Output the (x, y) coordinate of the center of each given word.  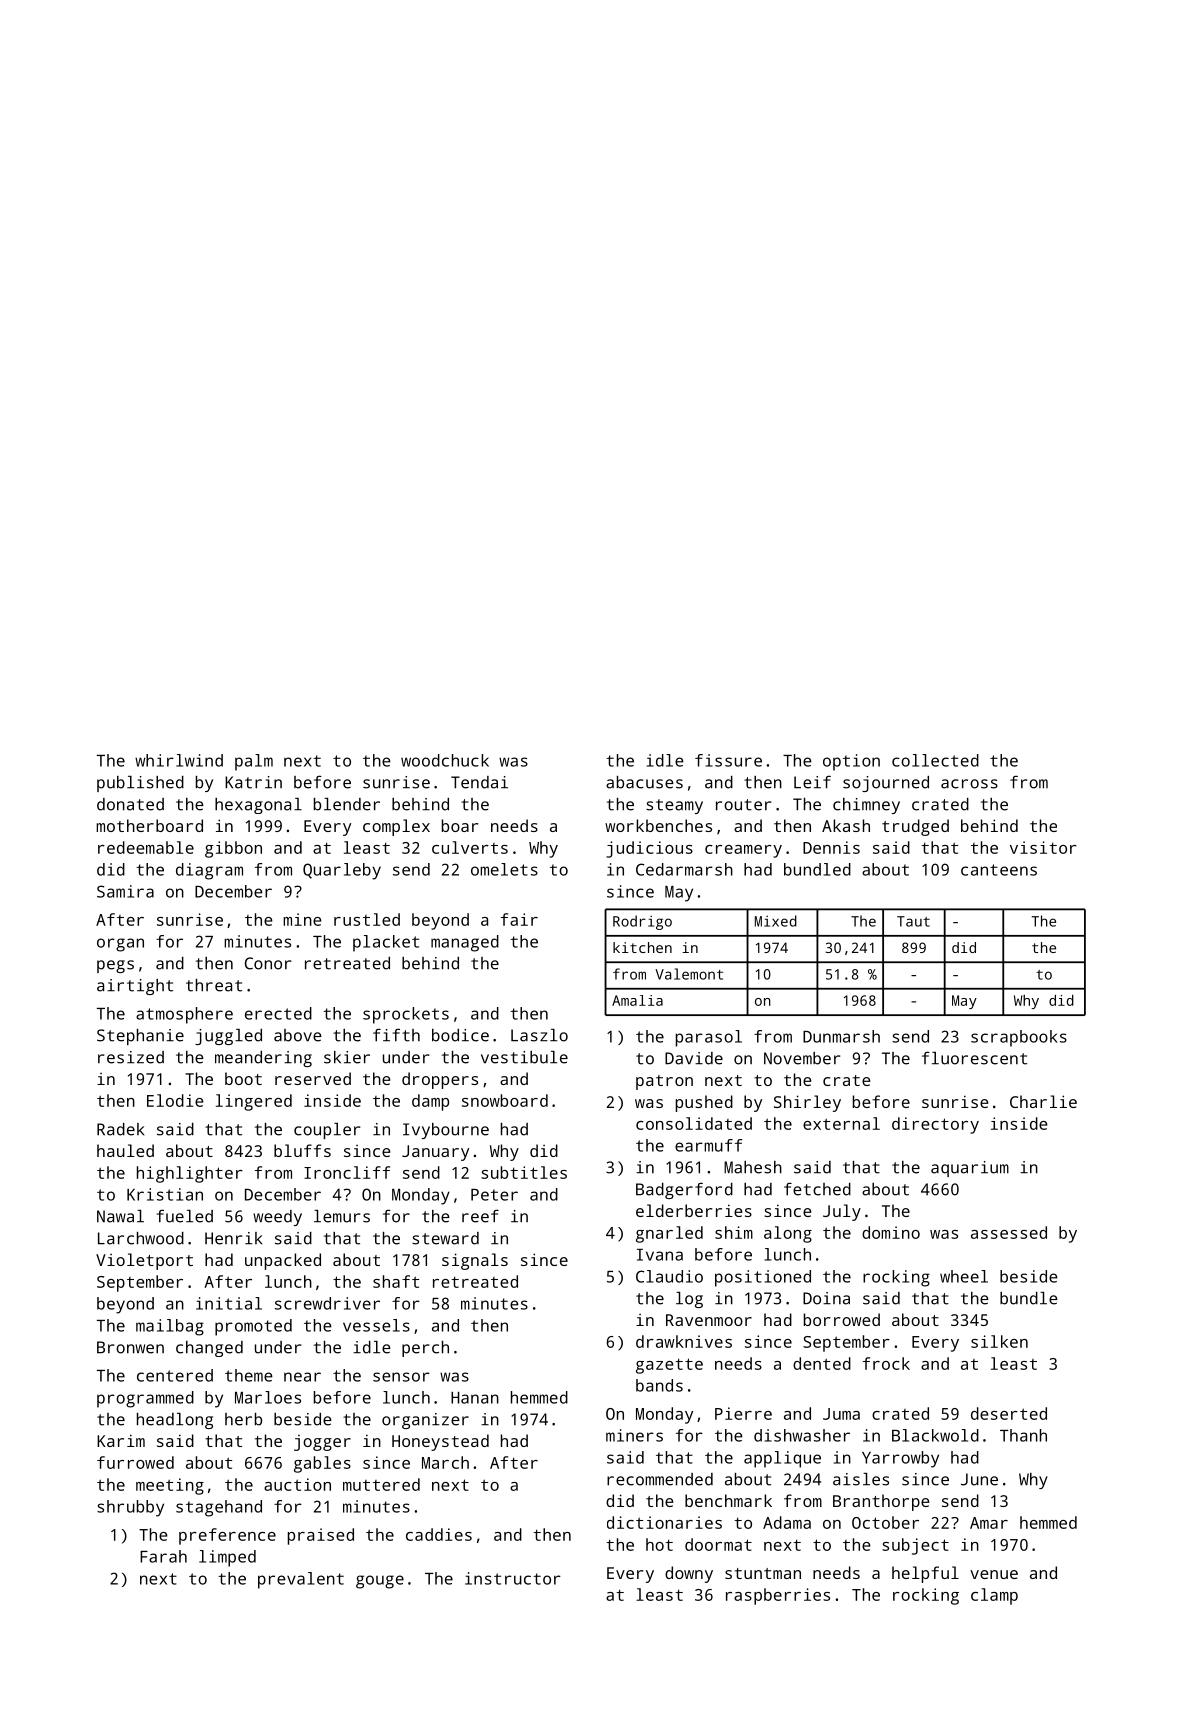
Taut (913, 921)
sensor (401, 1377)
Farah (163, 1556)
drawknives (684, 1341)
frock (886, 1363)
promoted (253, 1327)
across (969, 784)
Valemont (689, 974)
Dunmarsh (841, 1036)
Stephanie (140, 1037)
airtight (135, 987)
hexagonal (258, 806)
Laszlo (539, 1035)
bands (659, 1385)
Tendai (479, 782)
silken (999, 1341)
